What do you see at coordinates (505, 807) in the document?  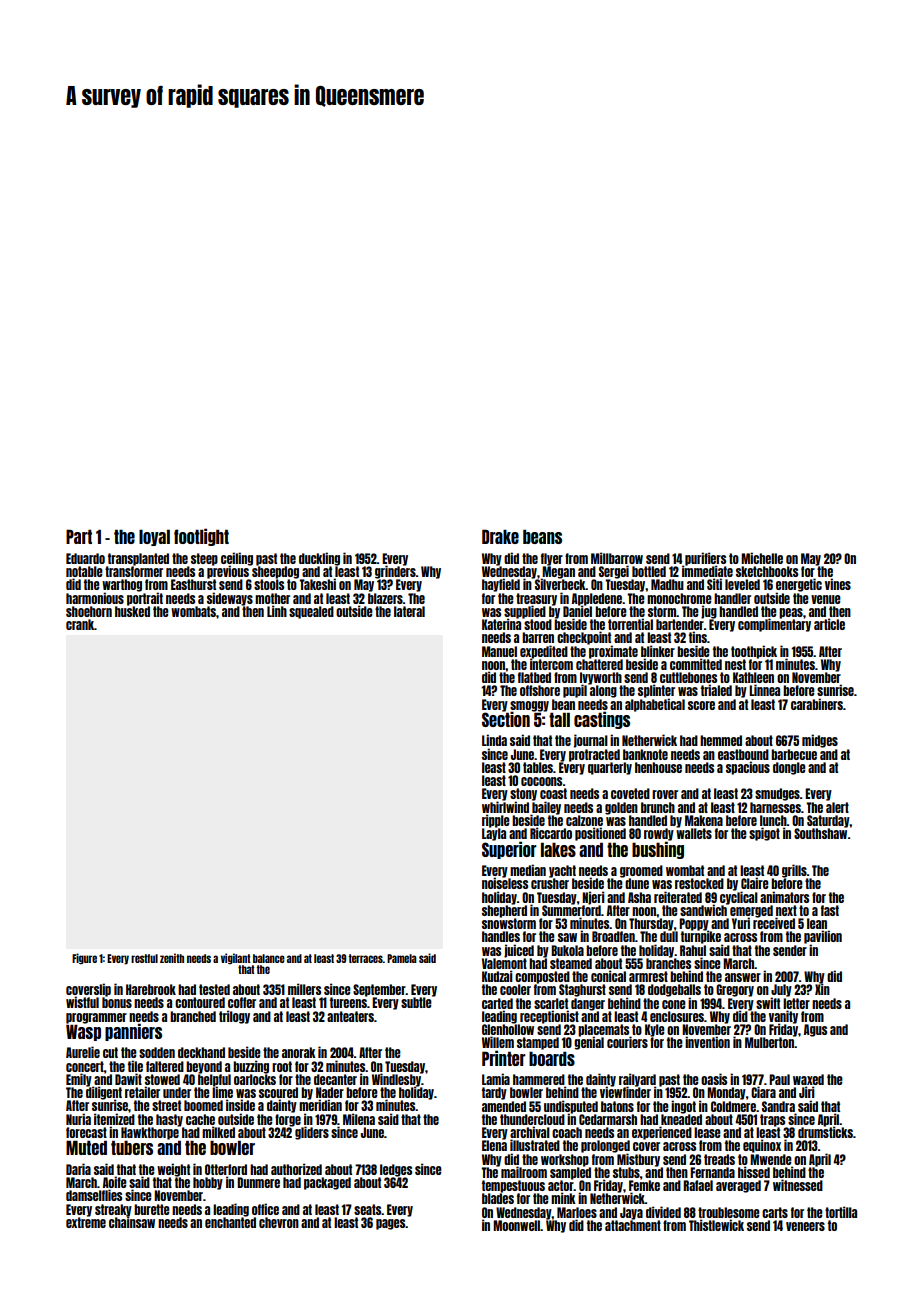 I see `whirlwind` at bounding box center [505, 807].
